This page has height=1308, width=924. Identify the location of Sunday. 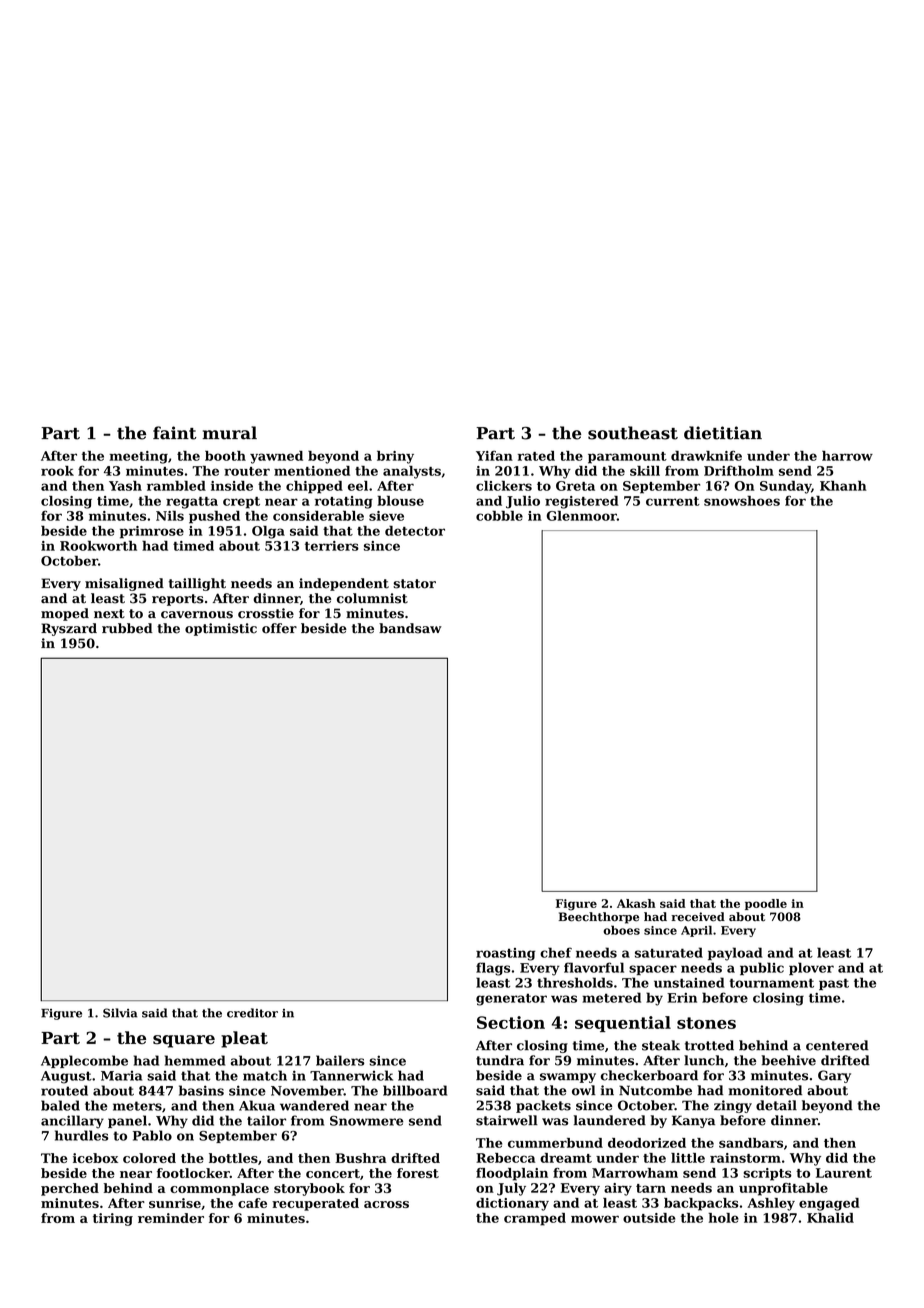
(785, 487).
